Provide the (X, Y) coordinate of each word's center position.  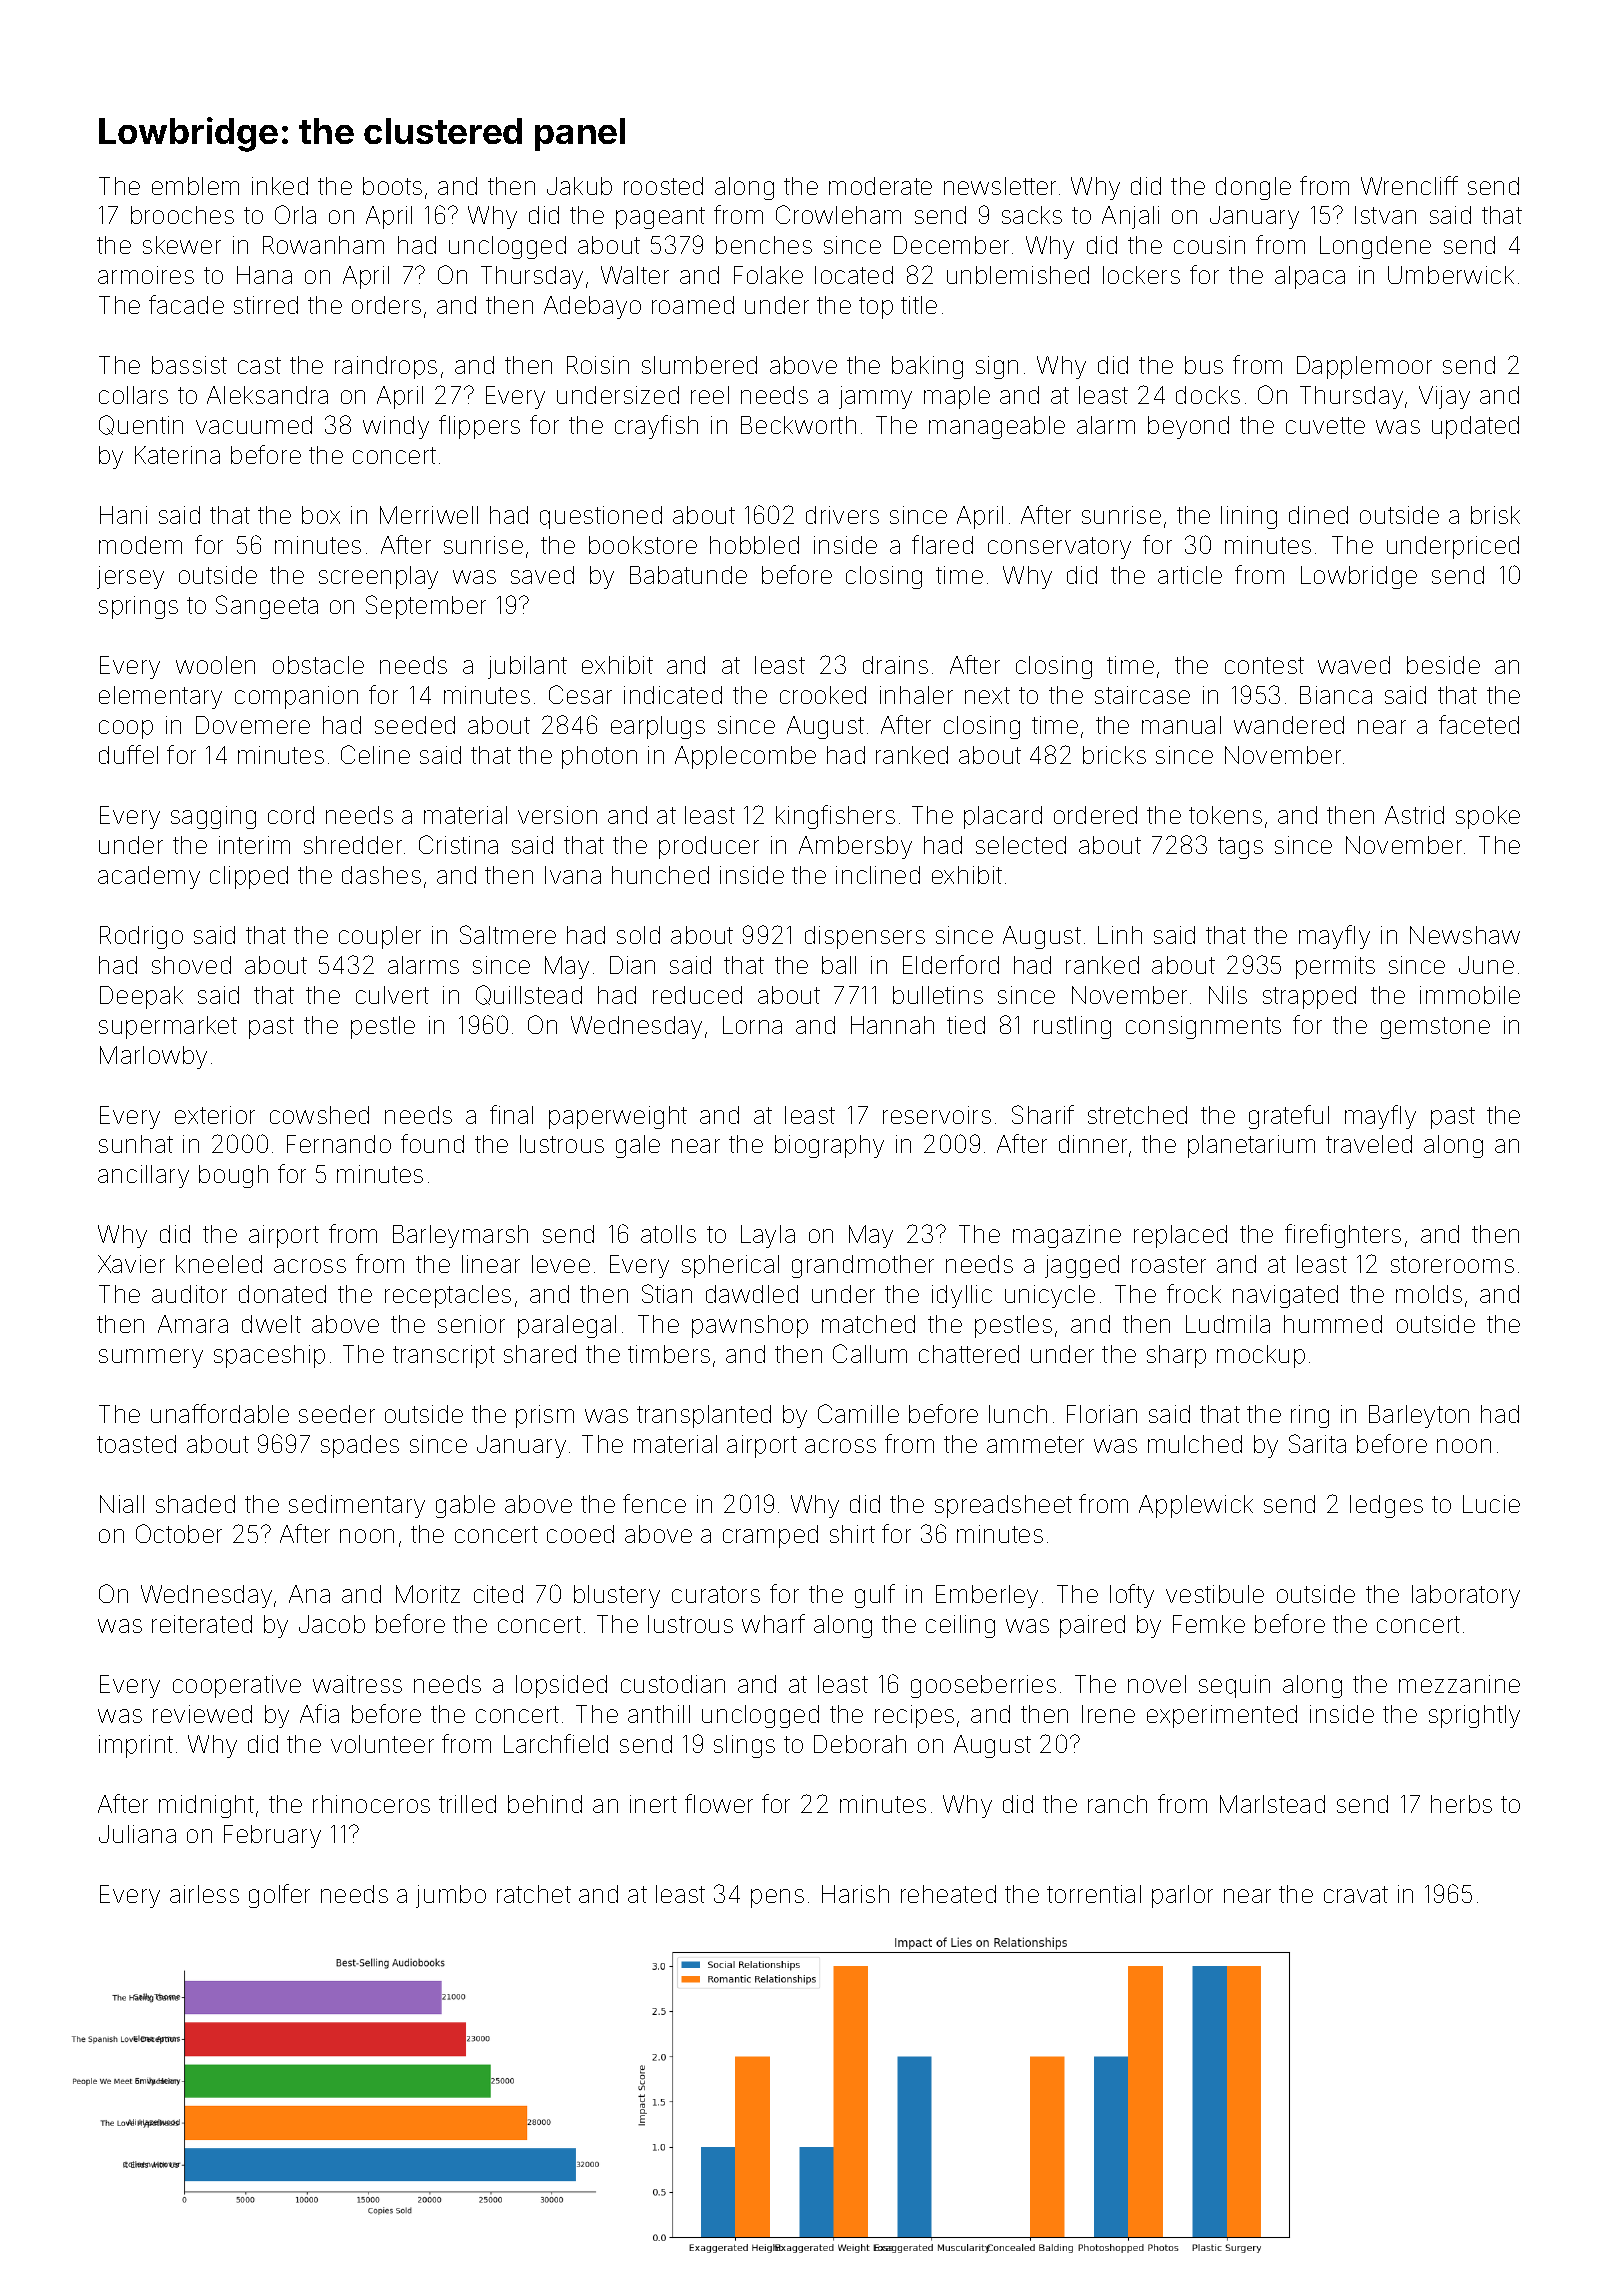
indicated (673, 695)
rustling (1072, 1027)
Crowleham (838, 214)
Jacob (332, 1624)
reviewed (202, 1714)
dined (1318, 515)
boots (392, 186)
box (321, 515)
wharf (773, 1623)
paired (1092, 1626)
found (432, 1143)
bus (1204, 365)
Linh (1120, 935)
